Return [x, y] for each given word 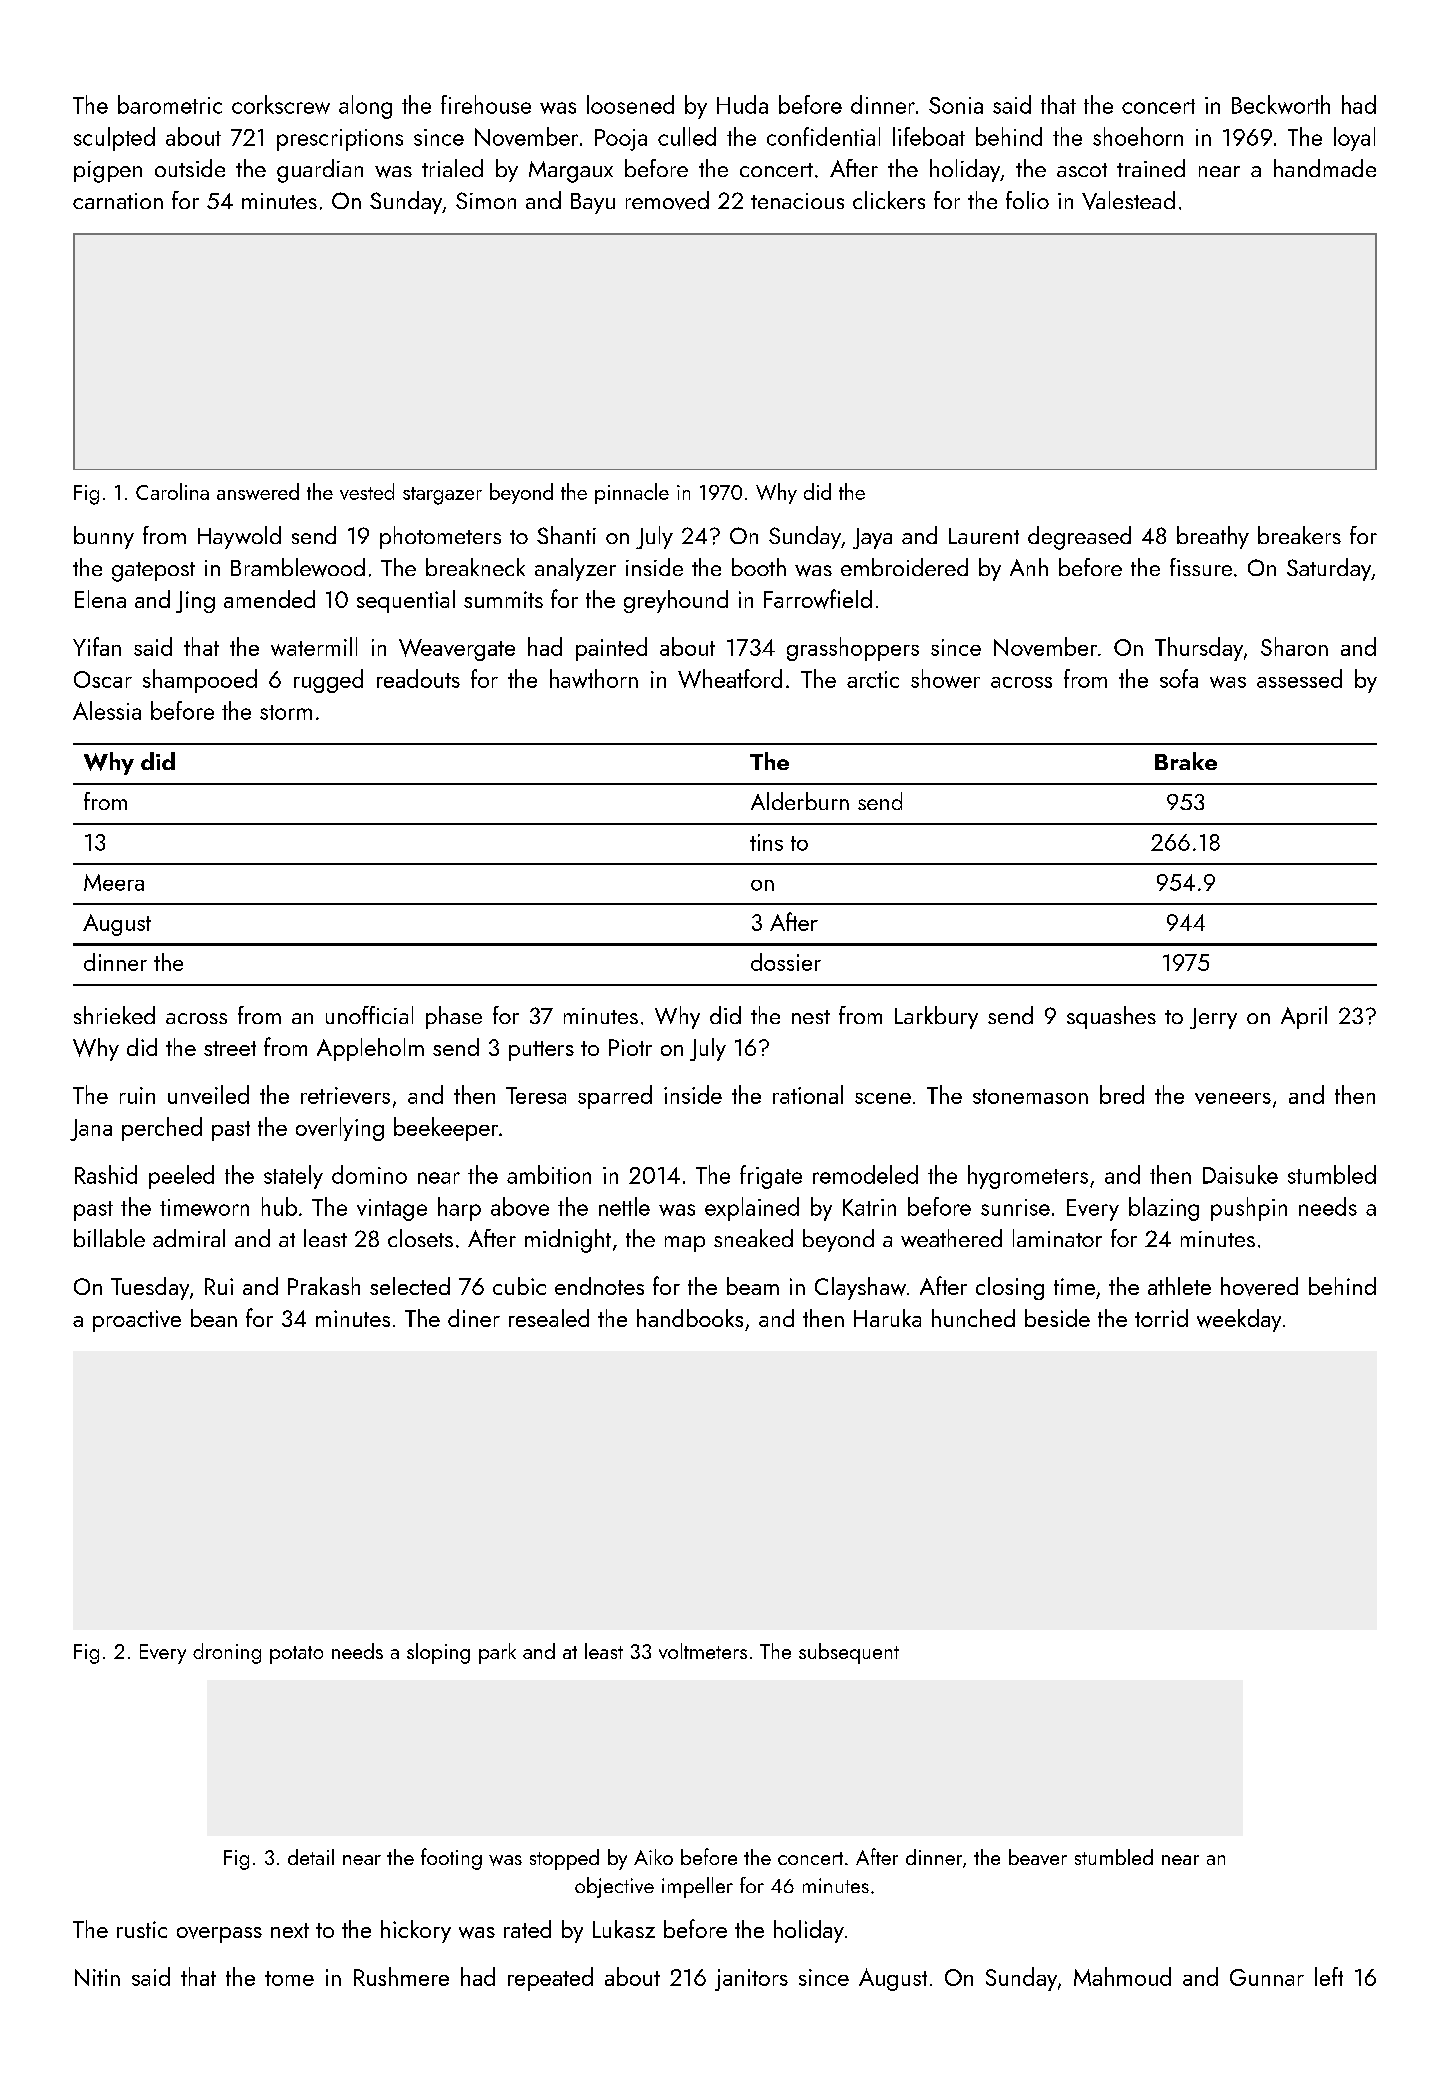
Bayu [593, 203]
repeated [550, 1979]
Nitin [97, 1977]
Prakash [324, 1286]
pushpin [1249, 1209]
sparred [615, 1097]
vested [367, 491]
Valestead [1128, 200]
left [1329, 1976]
